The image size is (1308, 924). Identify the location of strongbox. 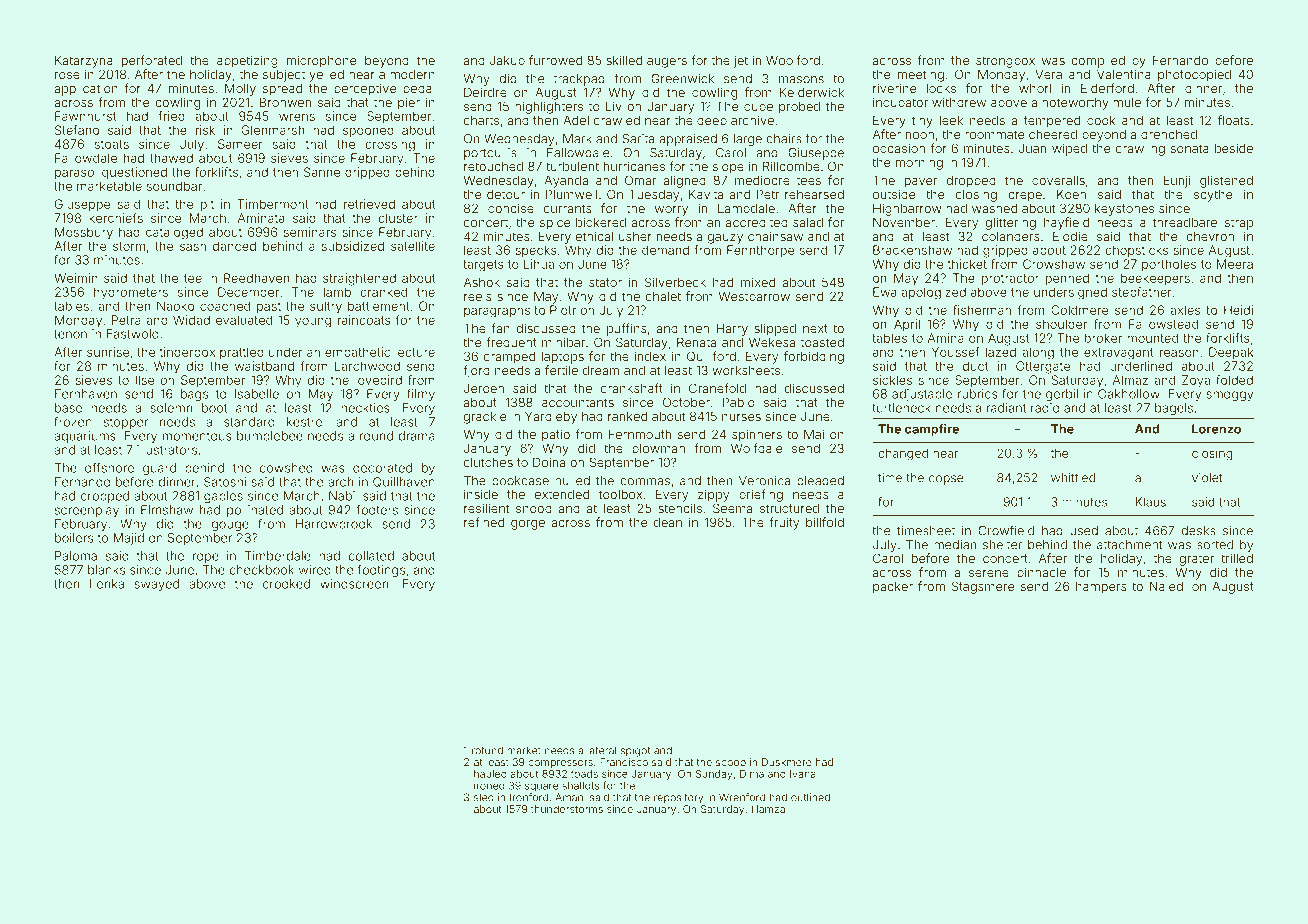
(1005, 62).
